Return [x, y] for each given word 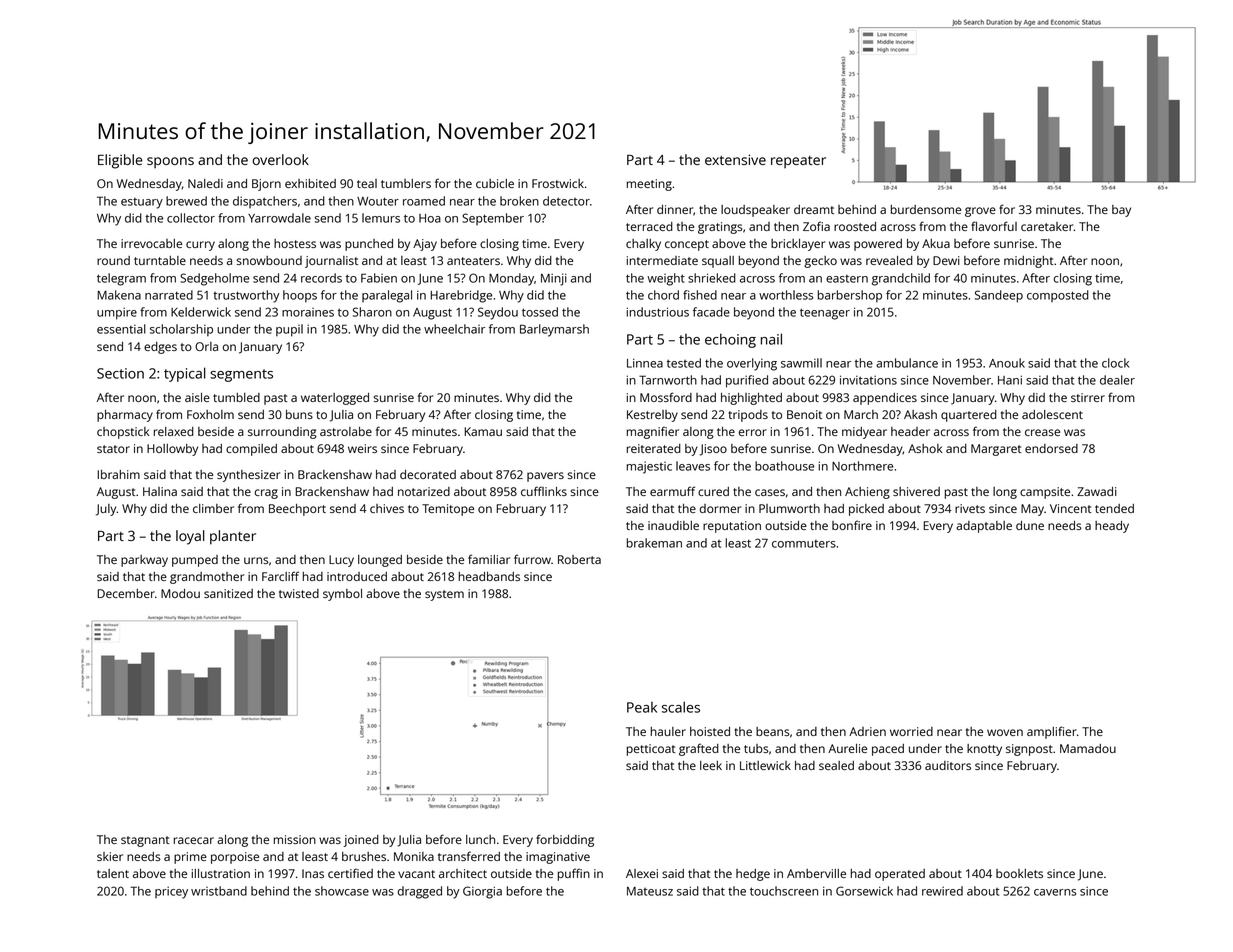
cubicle [495, 183]
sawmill [801, 363]
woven [1005, 732]
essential [121, 329]
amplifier [1052, 732]
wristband [219, 891]
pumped [195, 561]
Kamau [483, 431]
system [444, 595]
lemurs [381, 218]
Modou [180, 593]
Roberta [579, 559]
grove [980, 212]
